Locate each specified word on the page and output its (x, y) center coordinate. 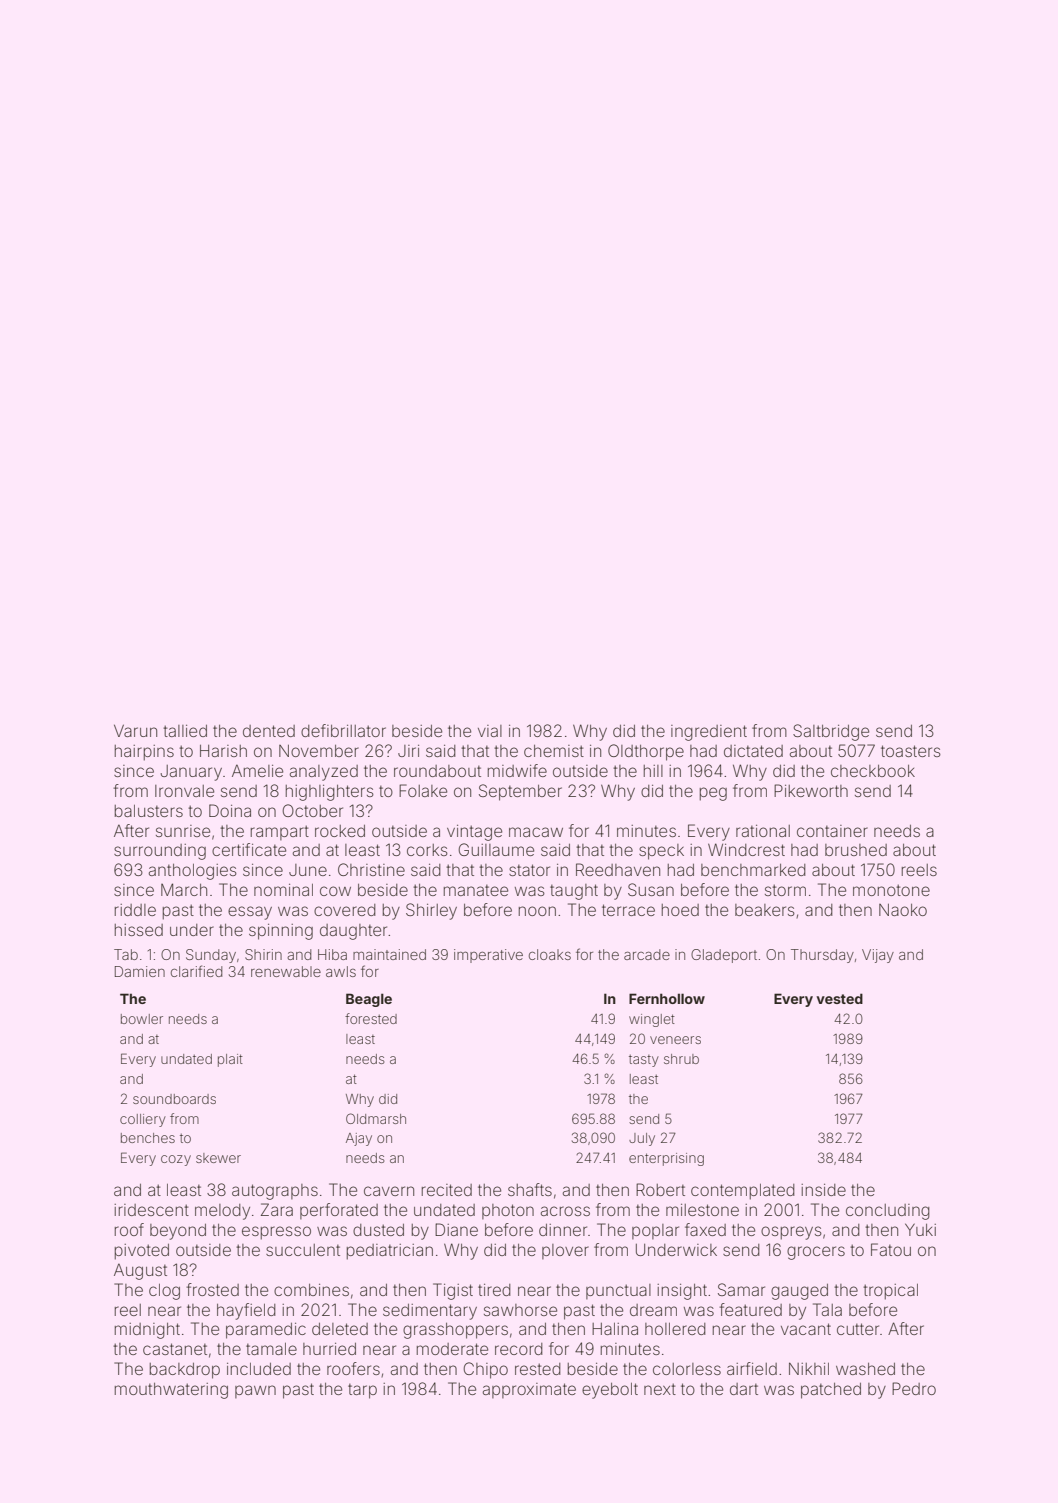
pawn (255, 1391)
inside (823, 1190)
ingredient (709, 733)
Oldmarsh (376, 1118)
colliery (143, 1120)
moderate (452, 1349)
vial (490, 731)
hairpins (144, 753)
